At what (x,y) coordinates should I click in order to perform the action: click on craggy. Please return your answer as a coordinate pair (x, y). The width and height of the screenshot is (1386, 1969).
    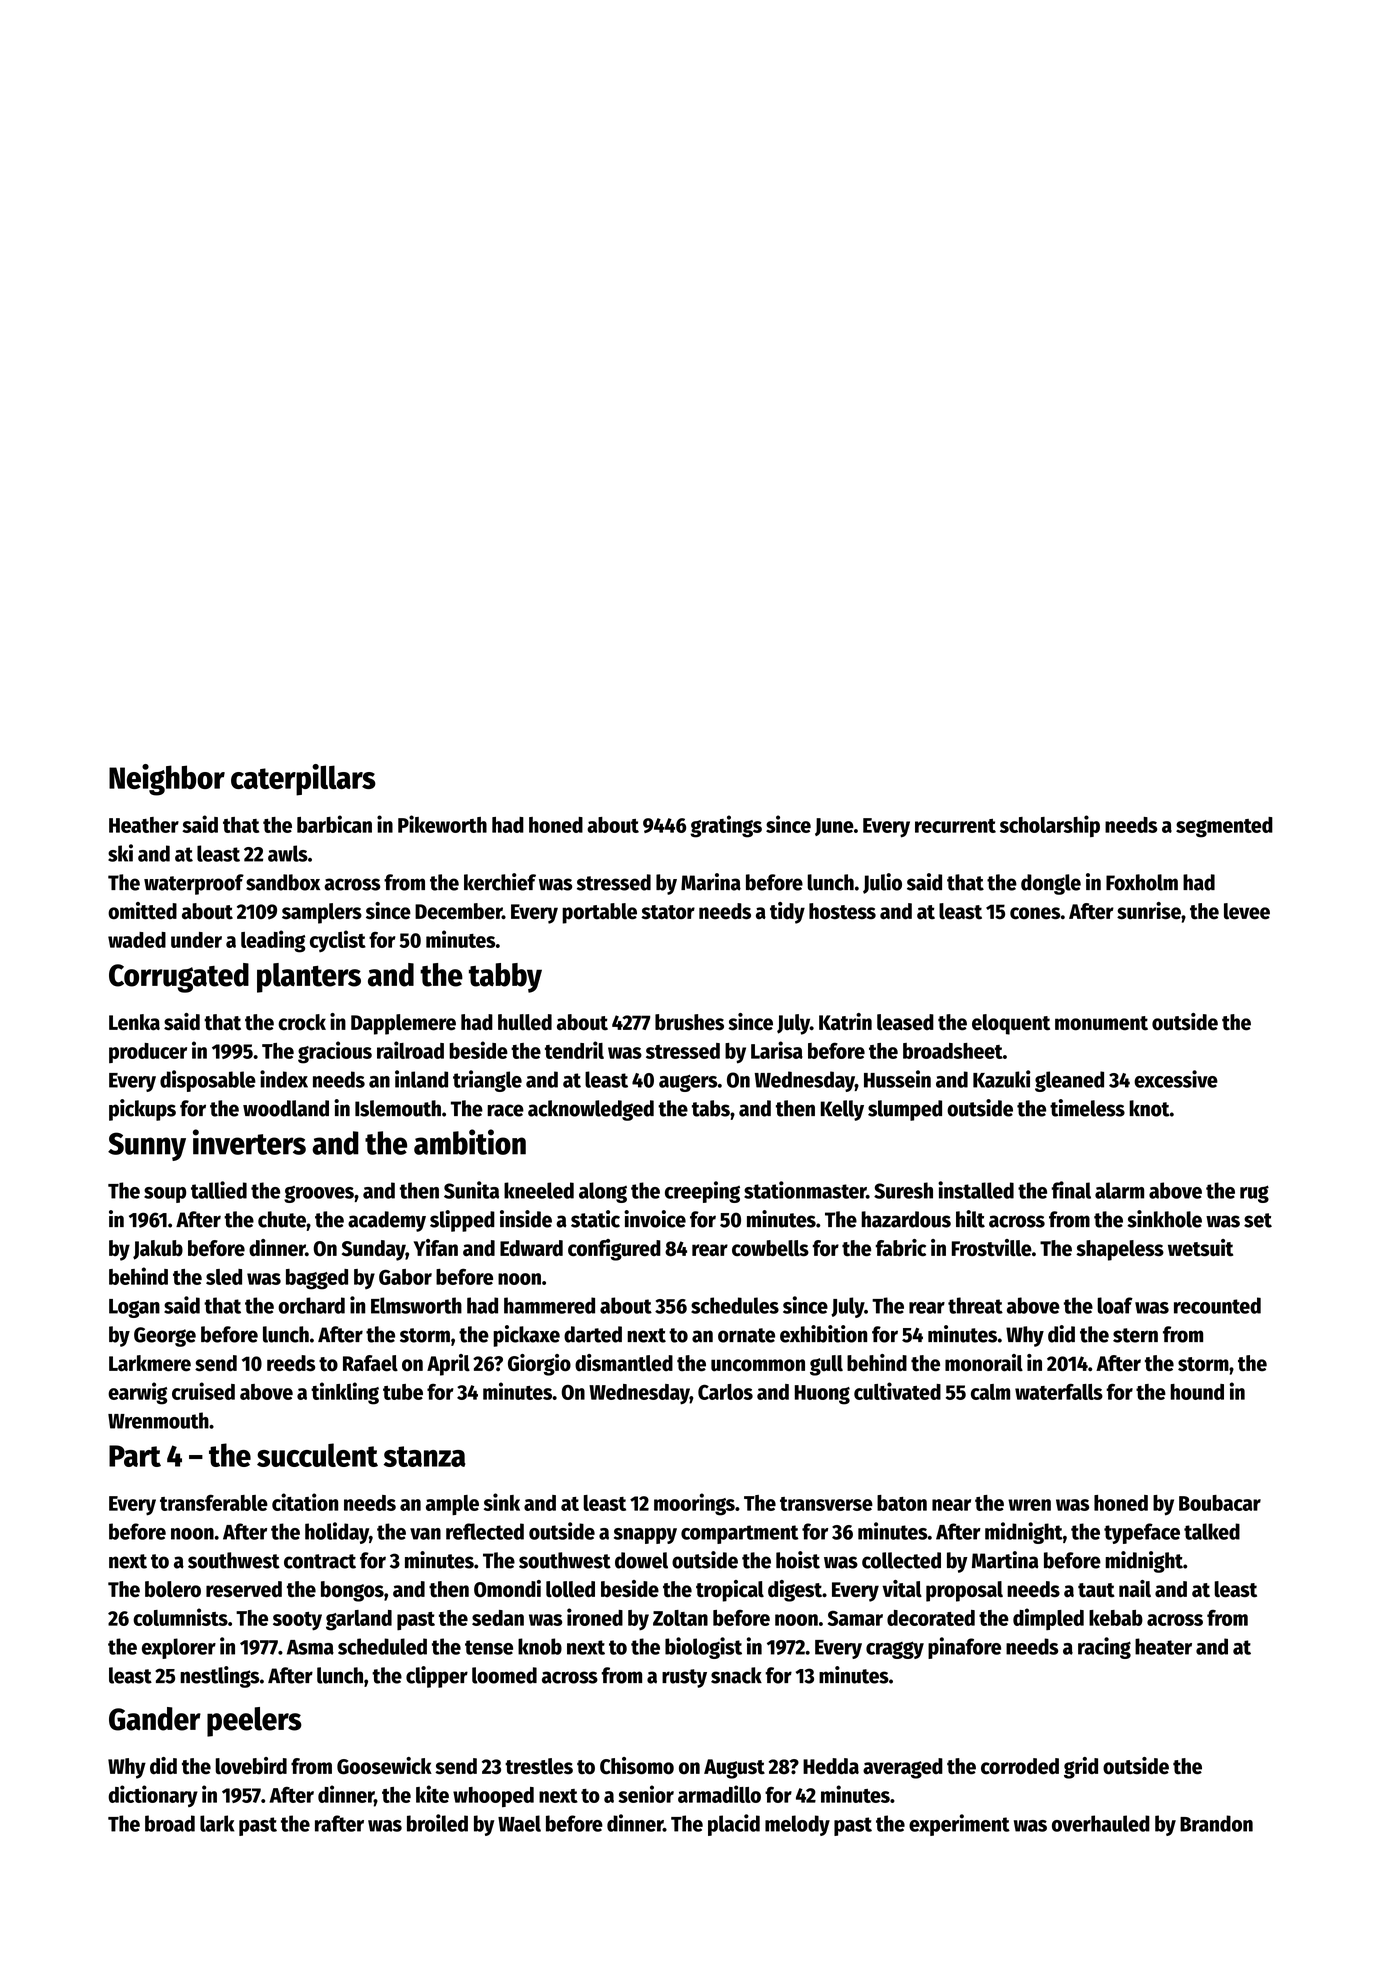
    Looking at the image, I should click on (895, 1650).
